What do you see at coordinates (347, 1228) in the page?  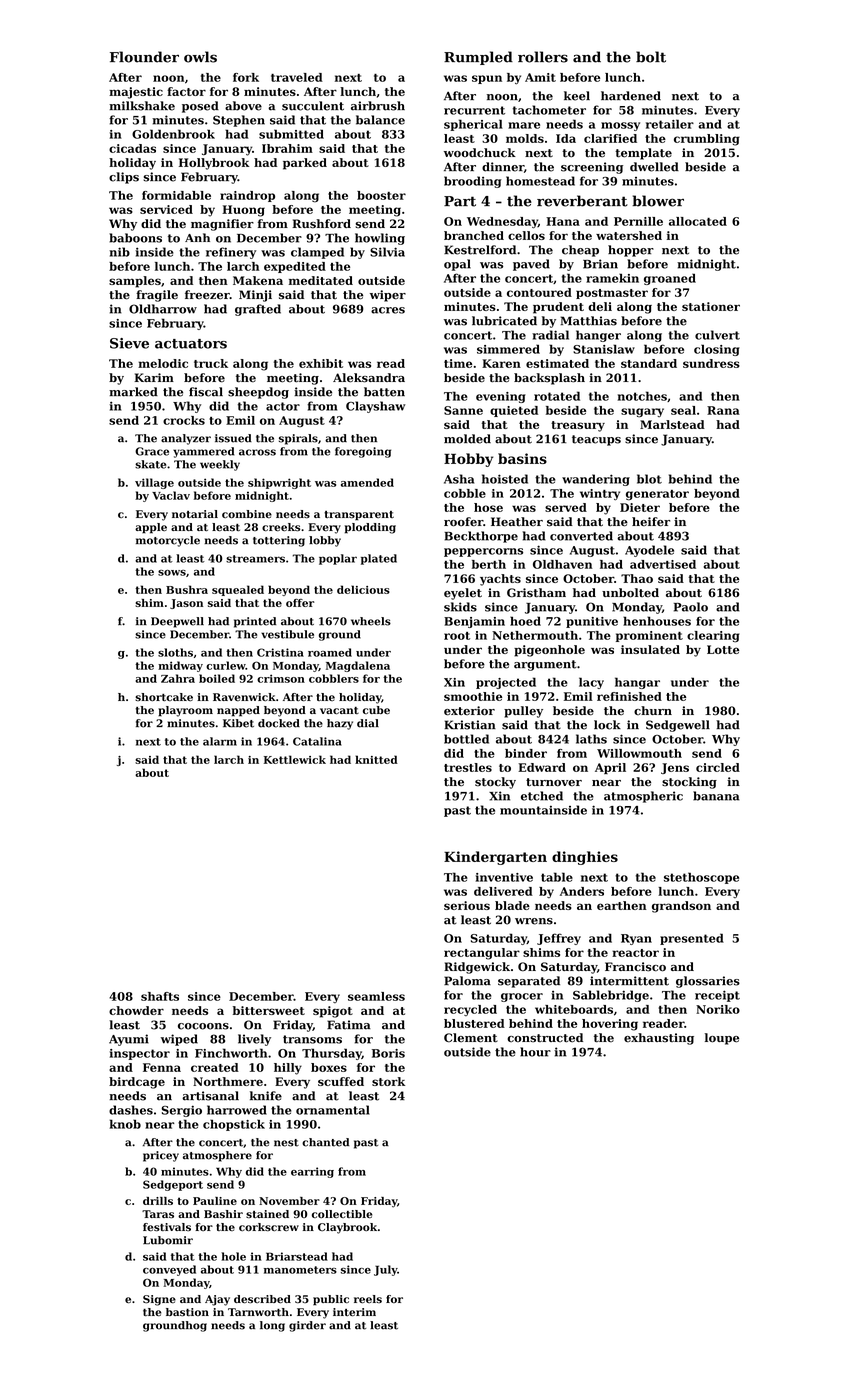 I see `Claybrook` at bounding box center [347, 1228].
